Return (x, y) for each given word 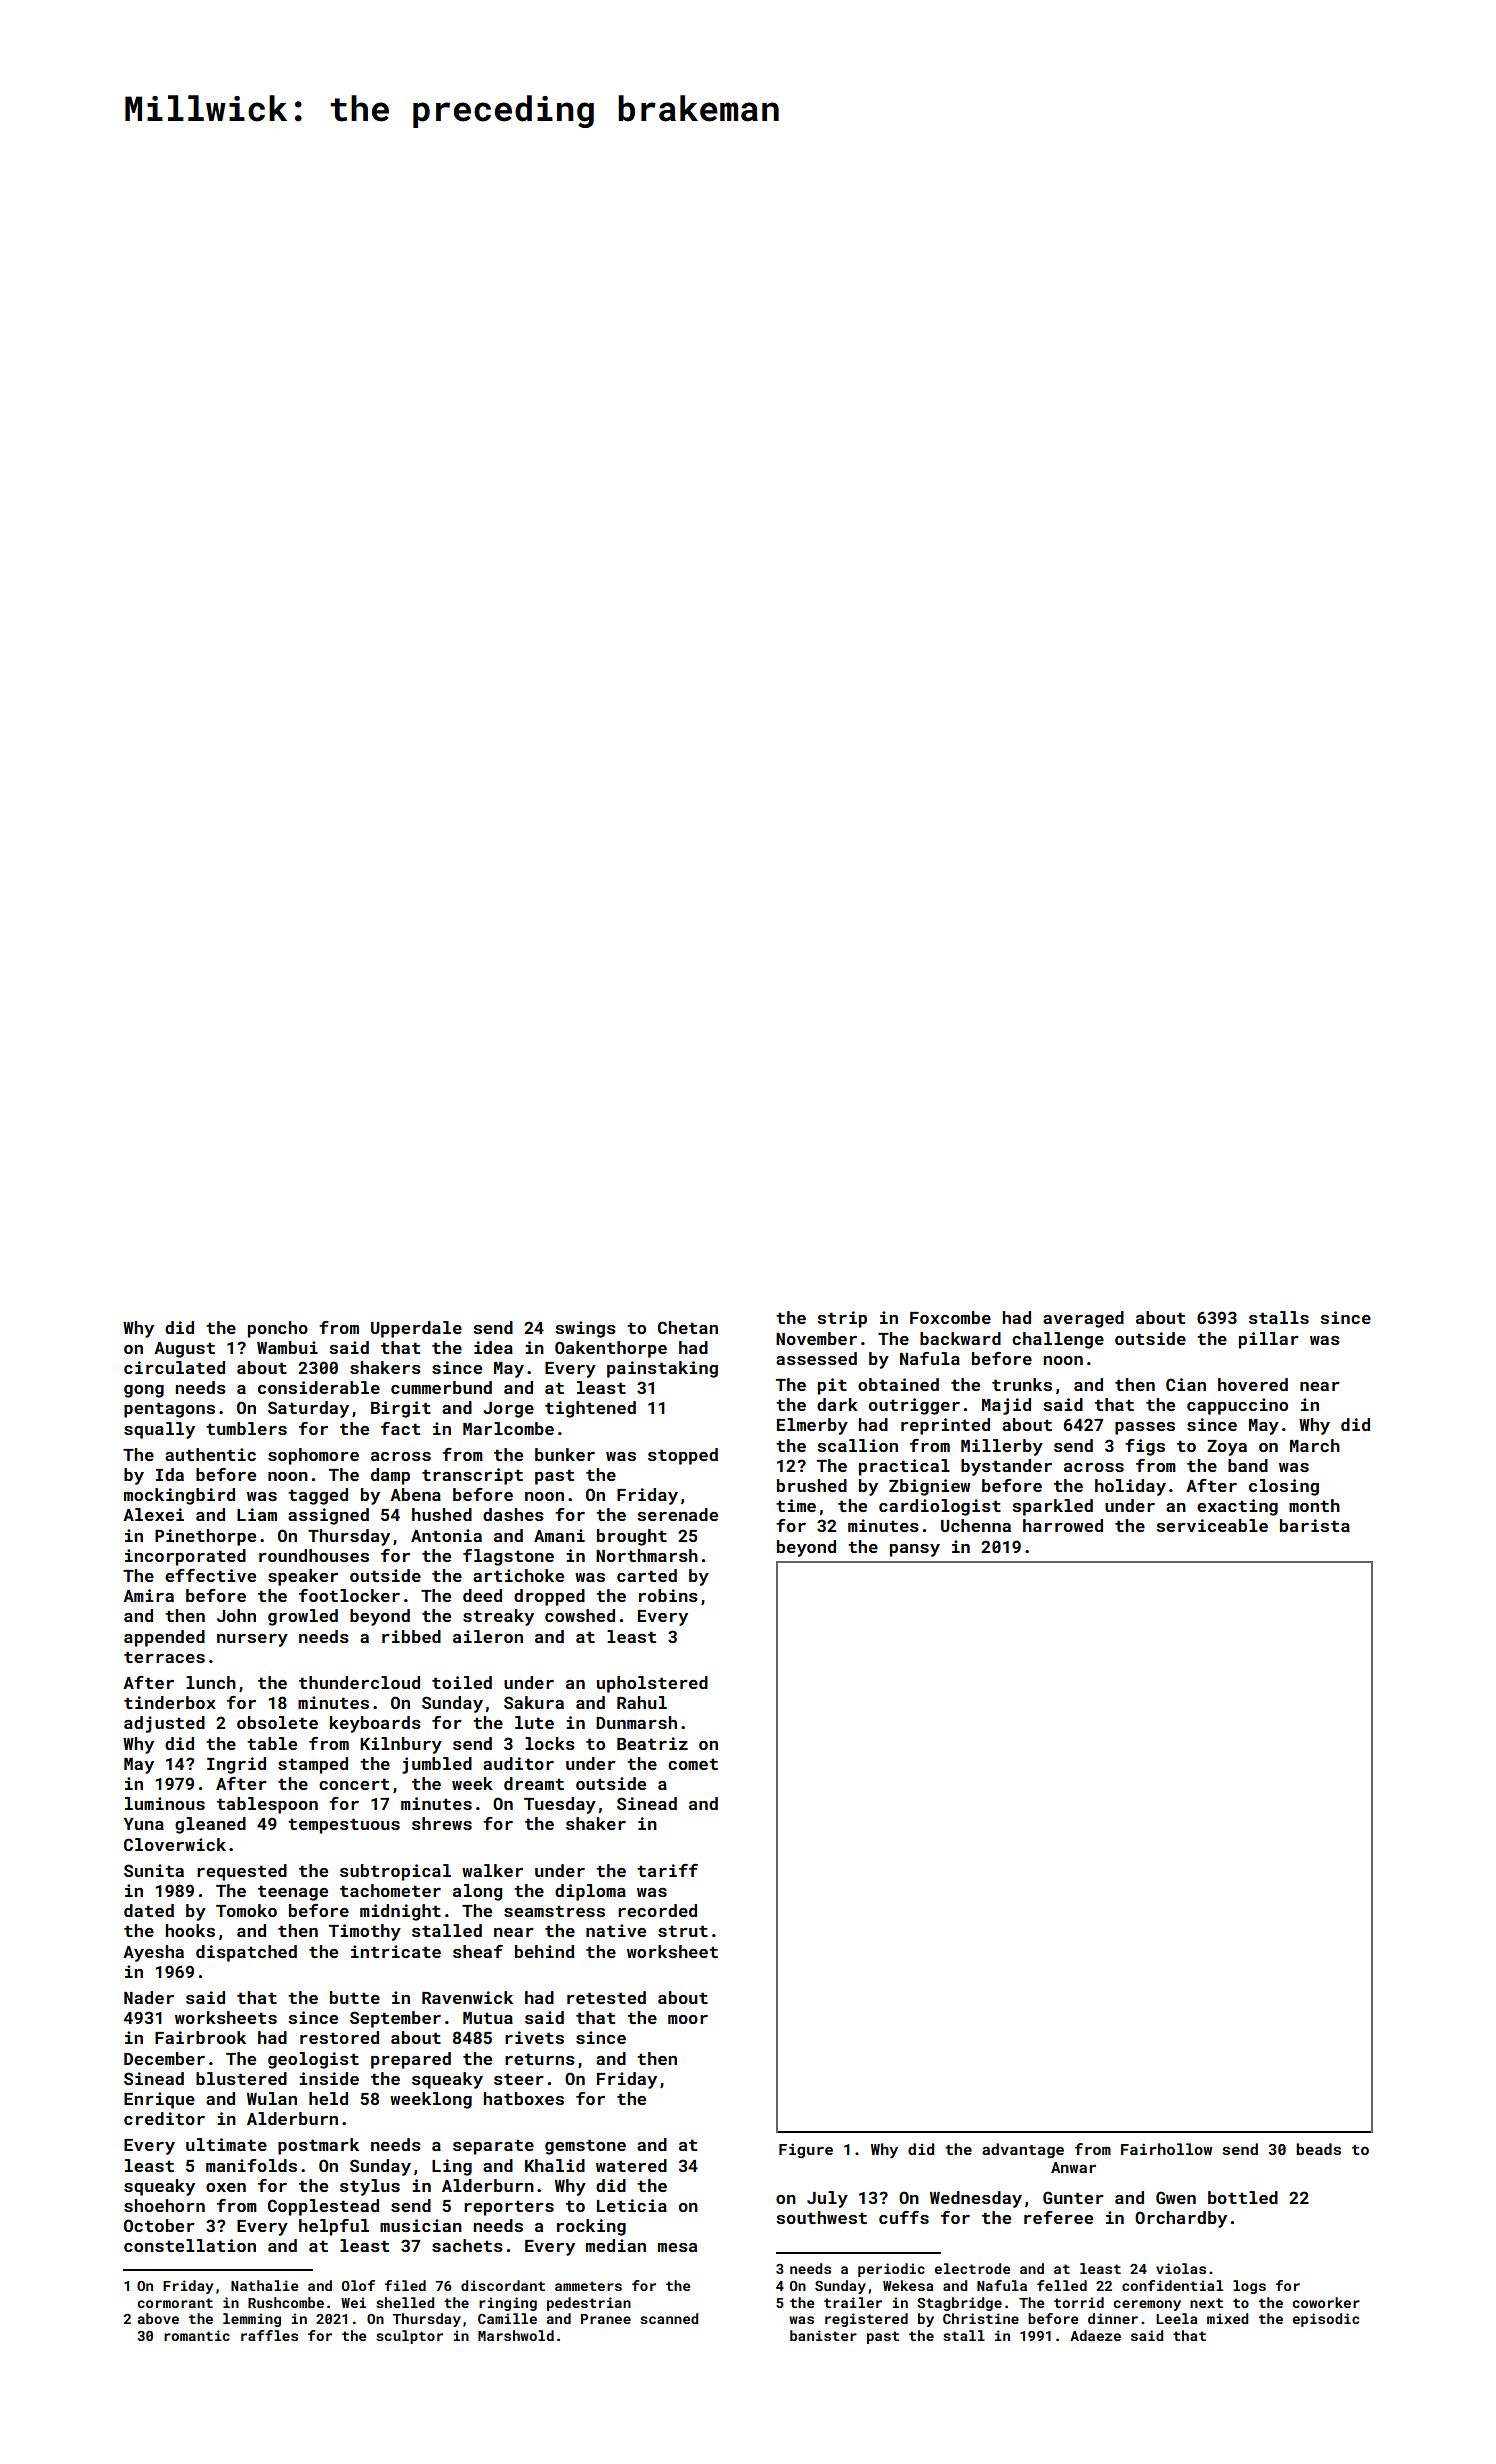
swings (585, 1329)
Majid (1006, 1406)
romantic (197, 2335)
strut (683, 1931)
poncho (278, 1329)
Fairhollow (1166, 2149)
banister (823, 2335)
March (1315, 1445)
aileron (488, 1636)
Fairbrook (200, 2037)
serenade (677, 1514)
